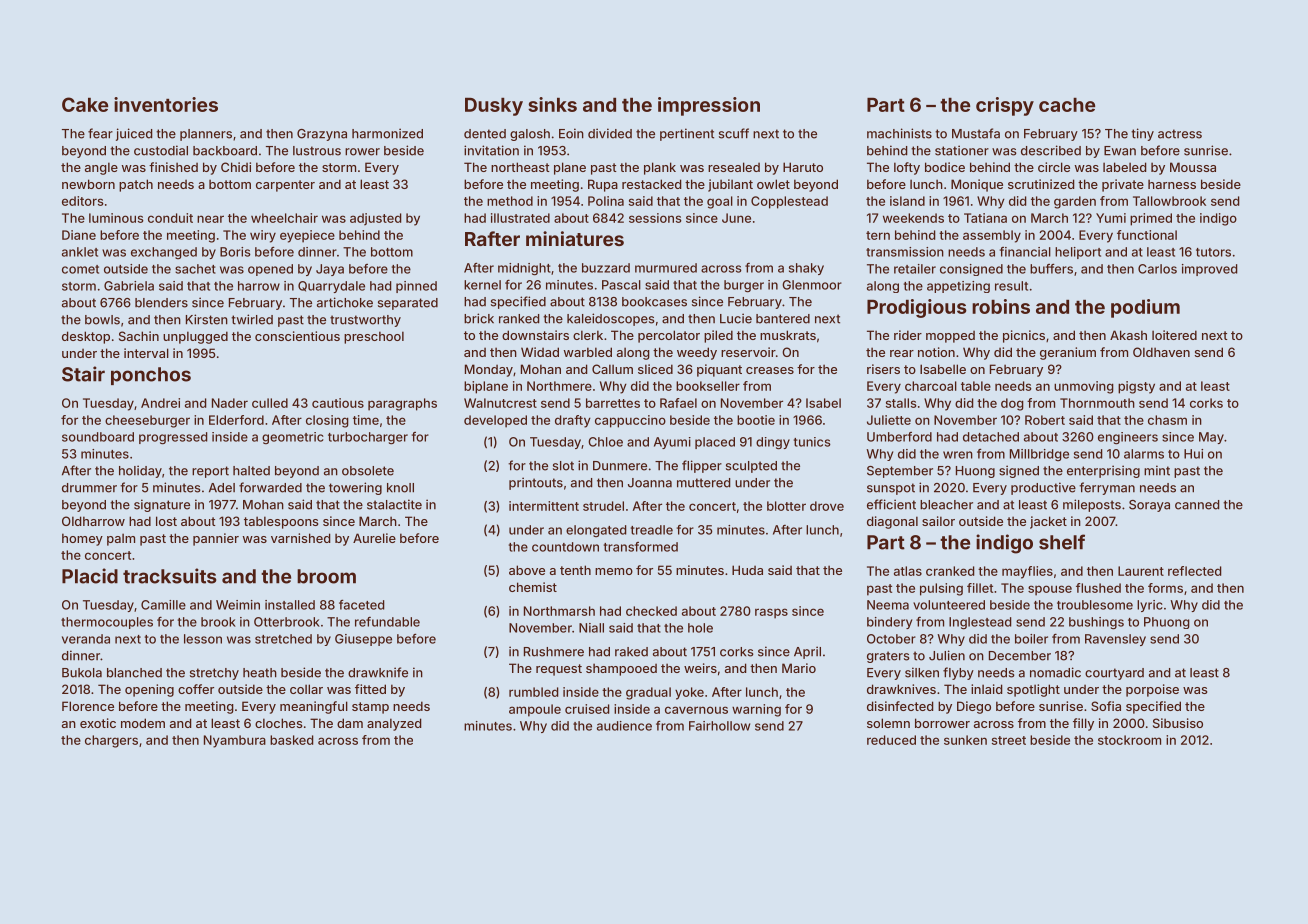 The image size is (1308, 924). Describe the element at coordinates (709, 106) in the screenshot. I see `impression` at that location.
